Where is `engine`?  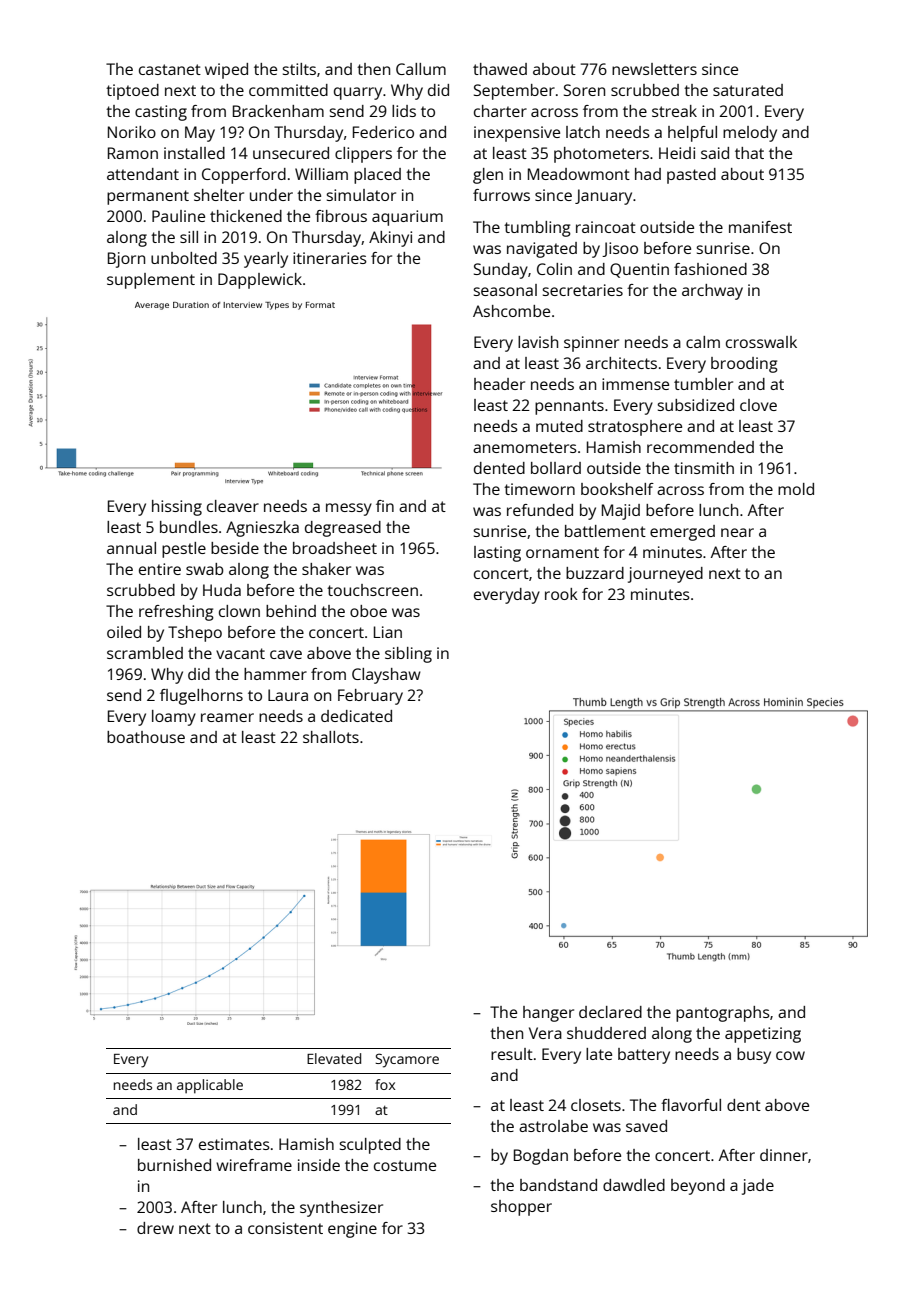 engine is located at coordinates (352, 1230).
